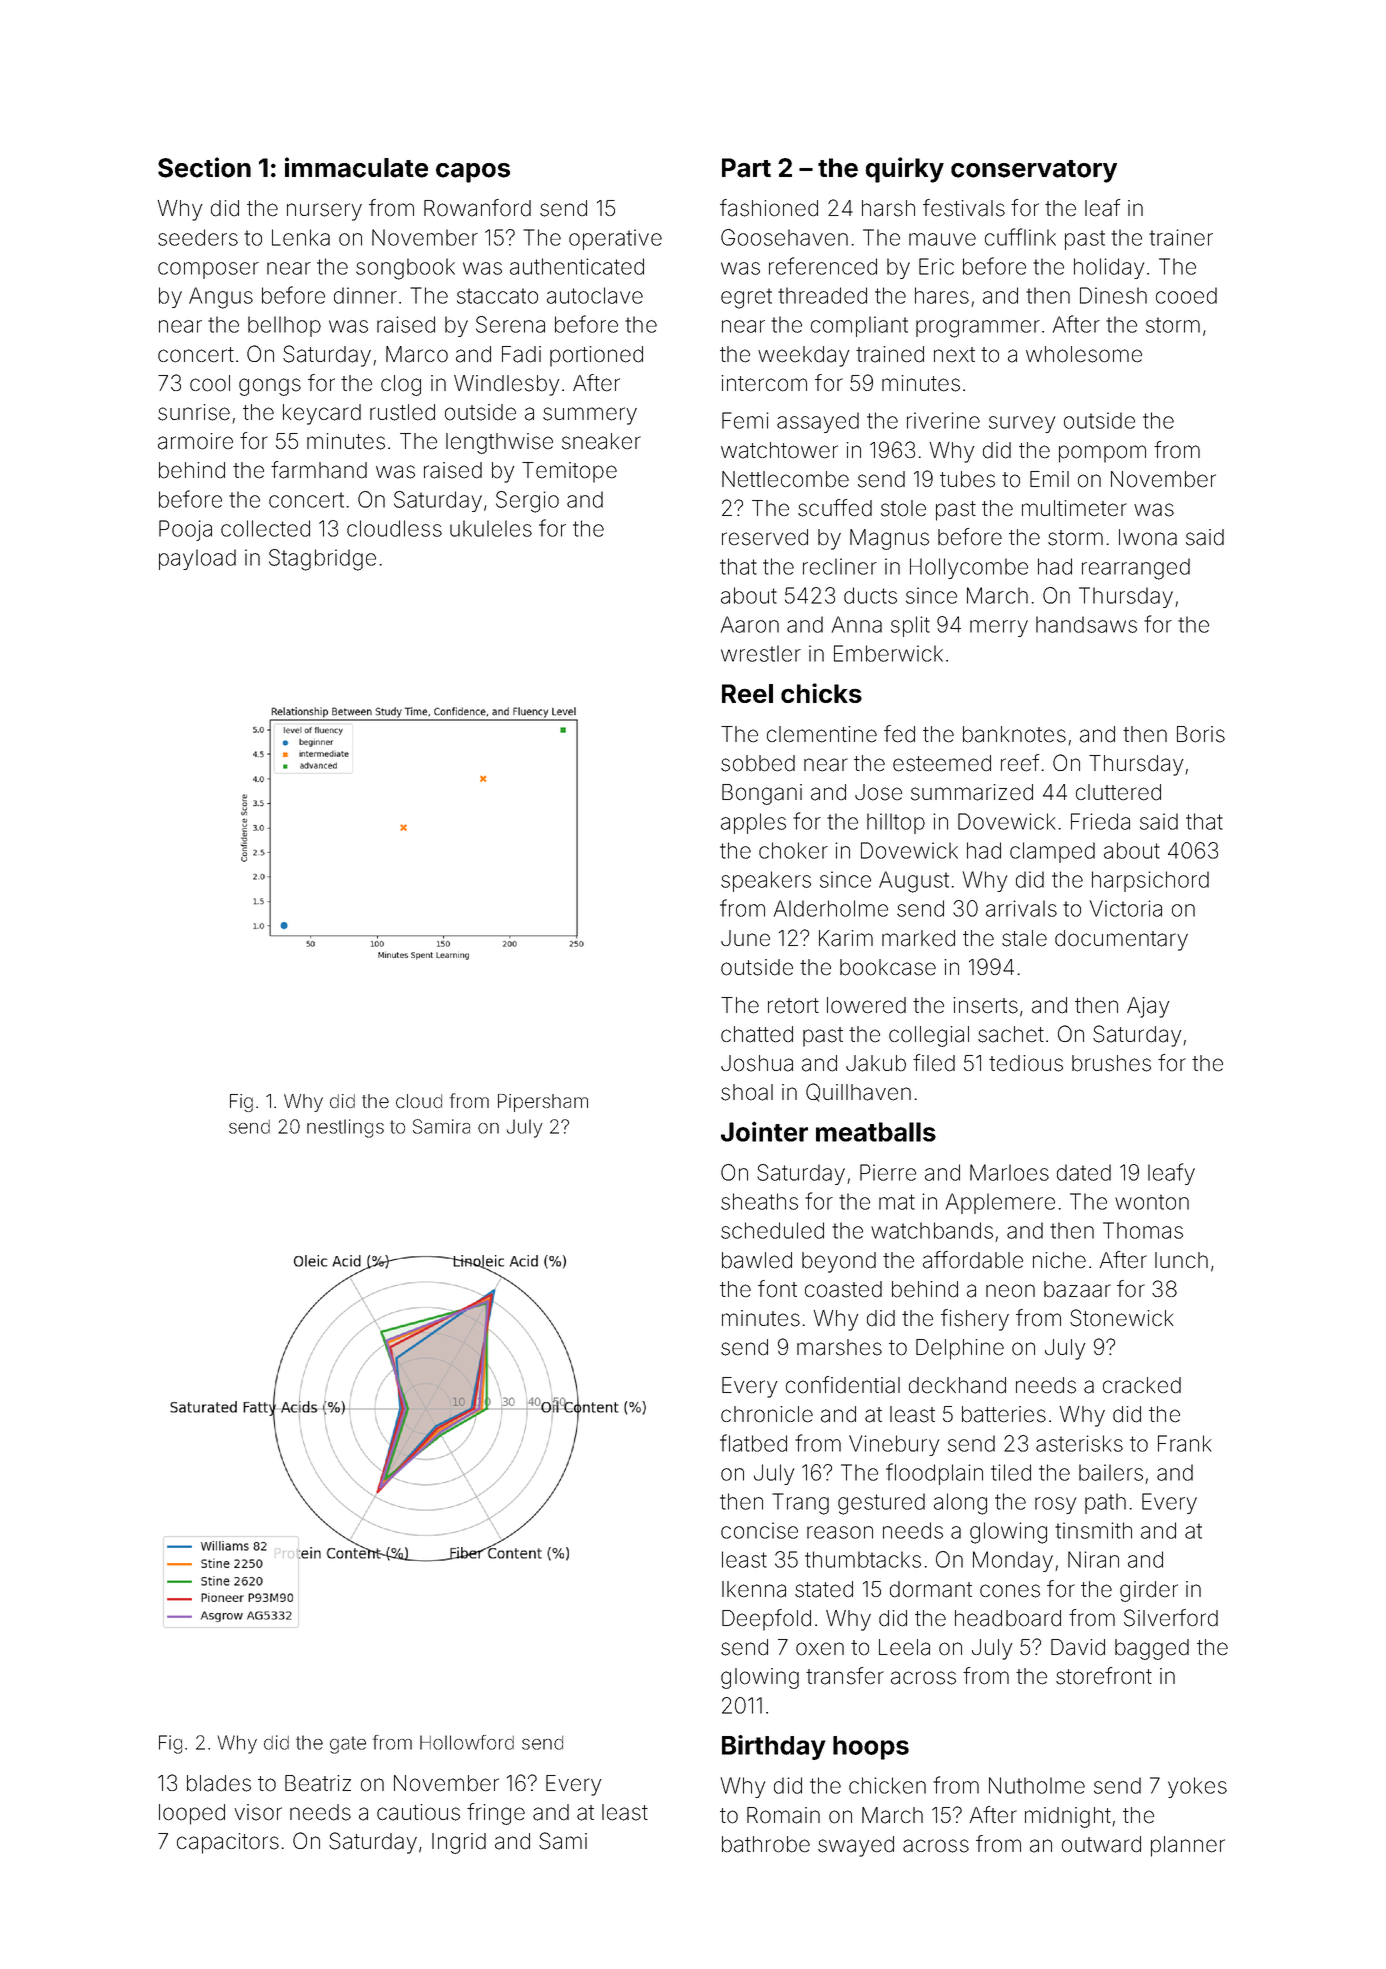 The image size is (1386, 1969). What do you see at coordinates (1148, 1007) in the screenshot?
I see `Ajay` at bounding box center [1148, 1007].
